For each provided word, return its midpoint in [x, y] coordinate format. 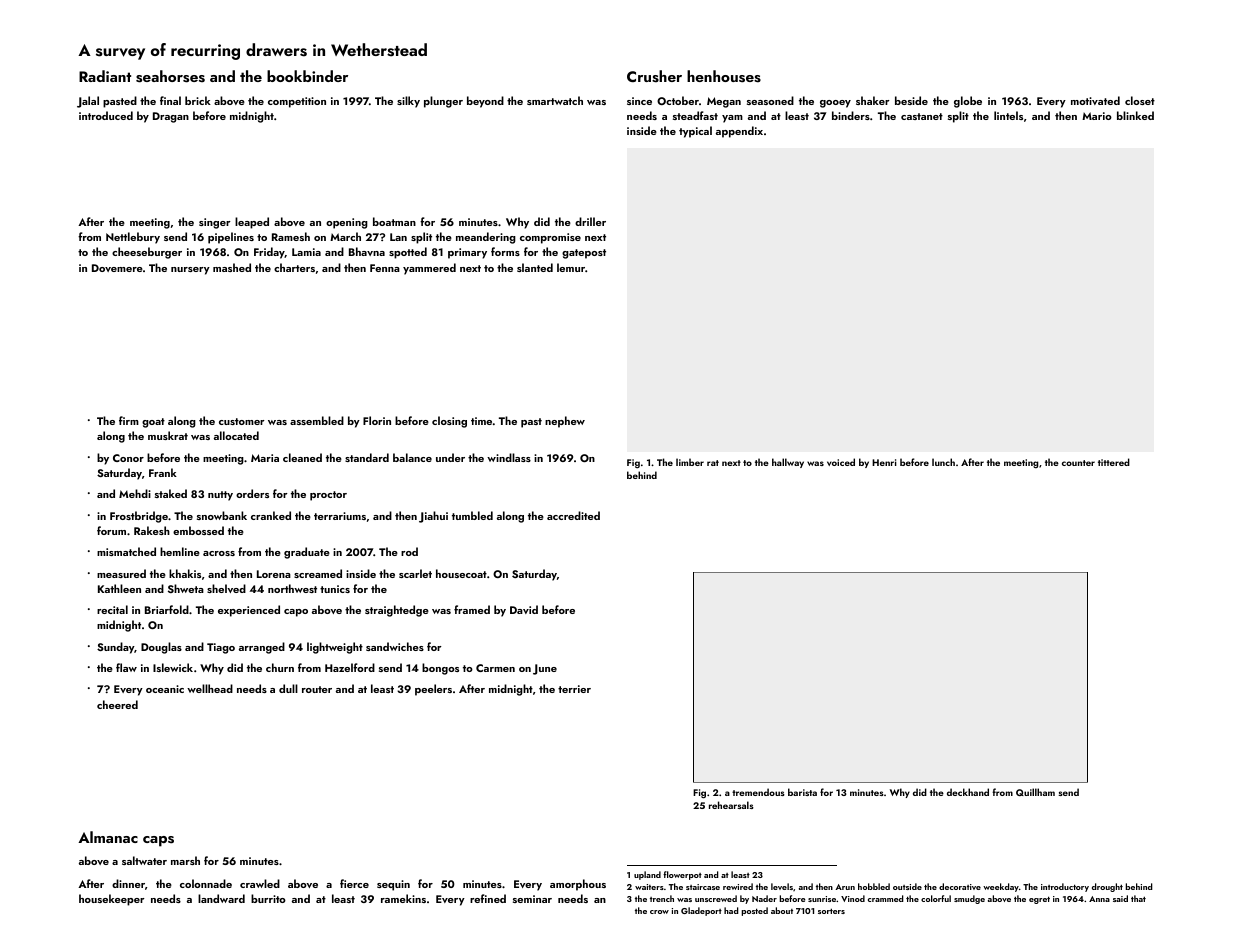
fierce [354, 883]
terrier [574, 689]
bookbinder [307, 76]
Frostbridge [139, 517]
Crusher [654, 76]
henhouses [724, 76]
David [524, 609]
